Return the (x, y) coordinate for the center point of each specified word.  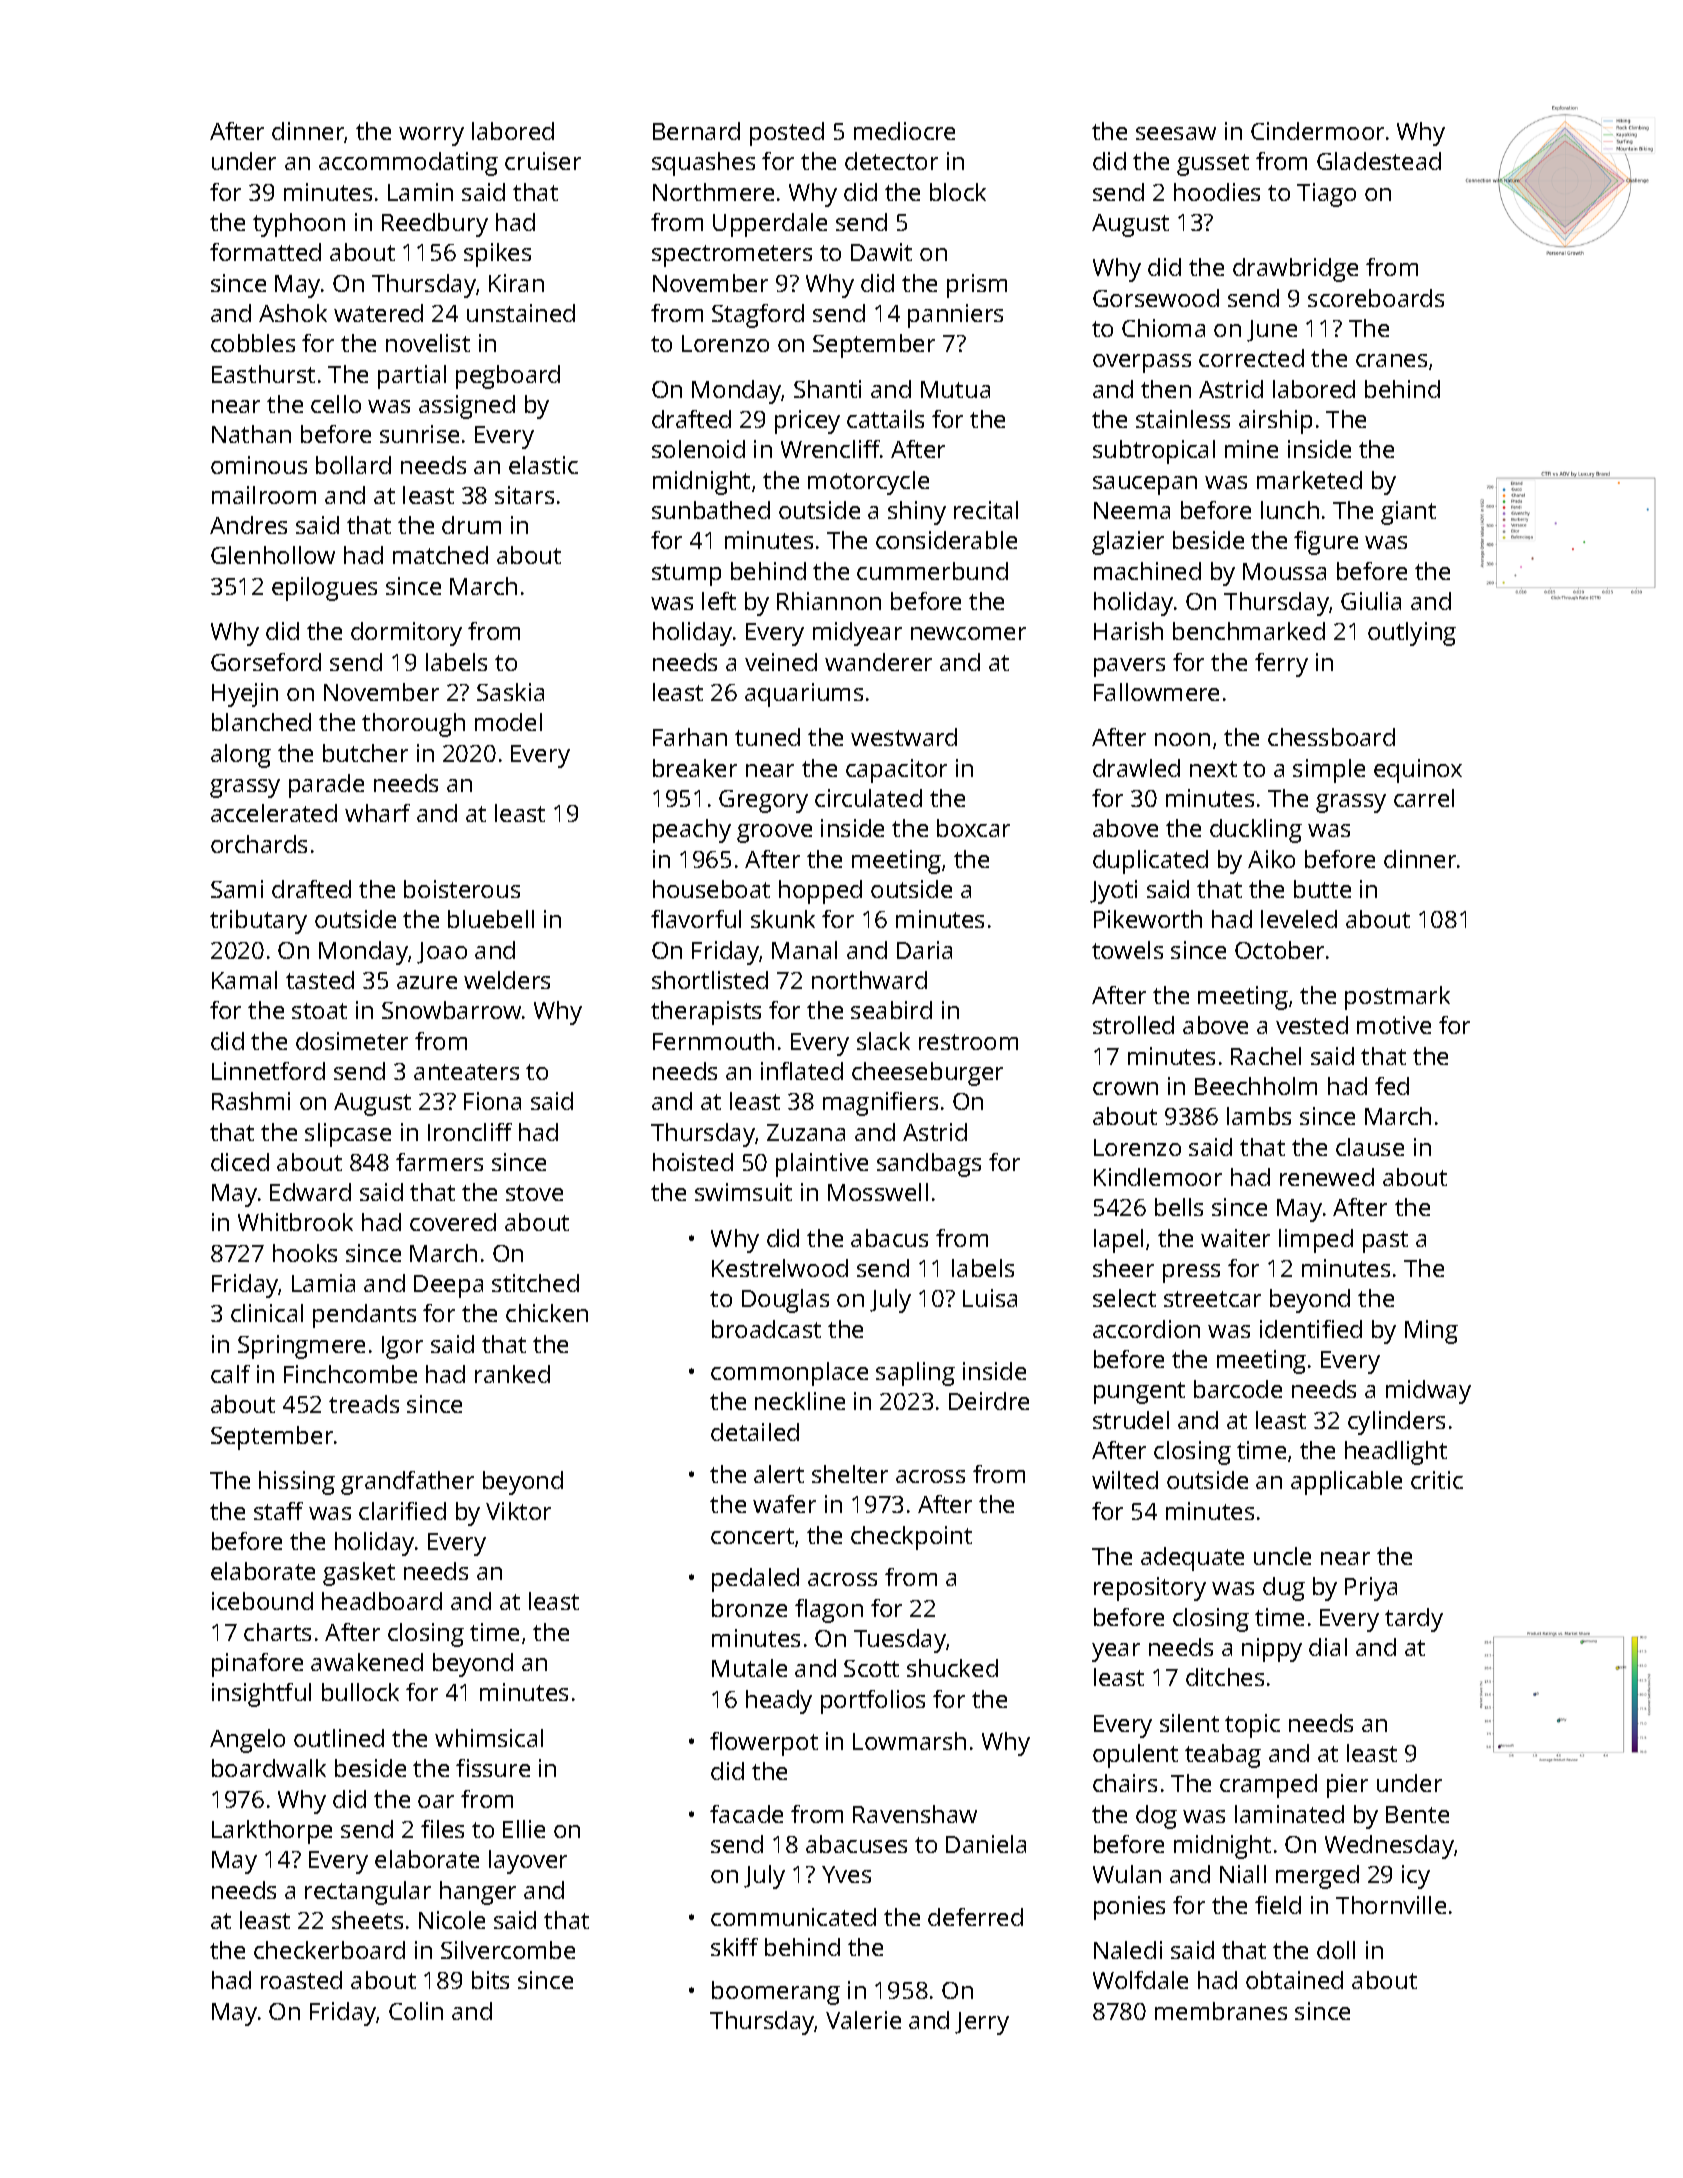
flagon (829, 1611)
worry (431, 136)
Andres (248, 525)
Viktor (518, 1511)
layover (528, 1862)
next (1213, 769)
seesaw (1176, 133)
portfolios (873, 1702)
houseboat (711, 889)
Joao (442, 953)
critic (1437, 1480)
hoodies (1217, 192)
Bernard (696, 131)
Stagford (758, 316)
